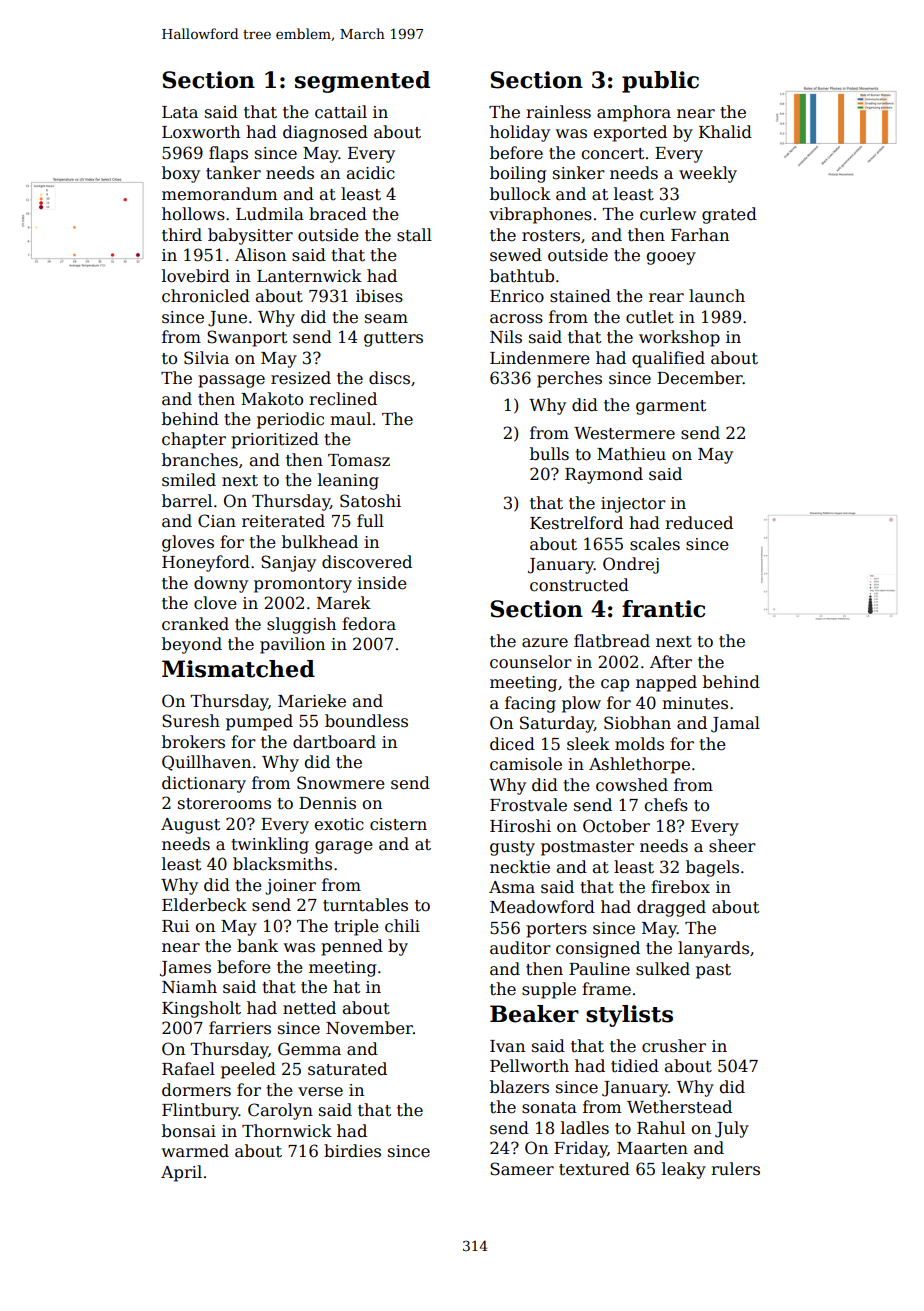  What do you see at coordinates (666, 805) in the page?
I see `chefs` at bounding box center [666, 805].
